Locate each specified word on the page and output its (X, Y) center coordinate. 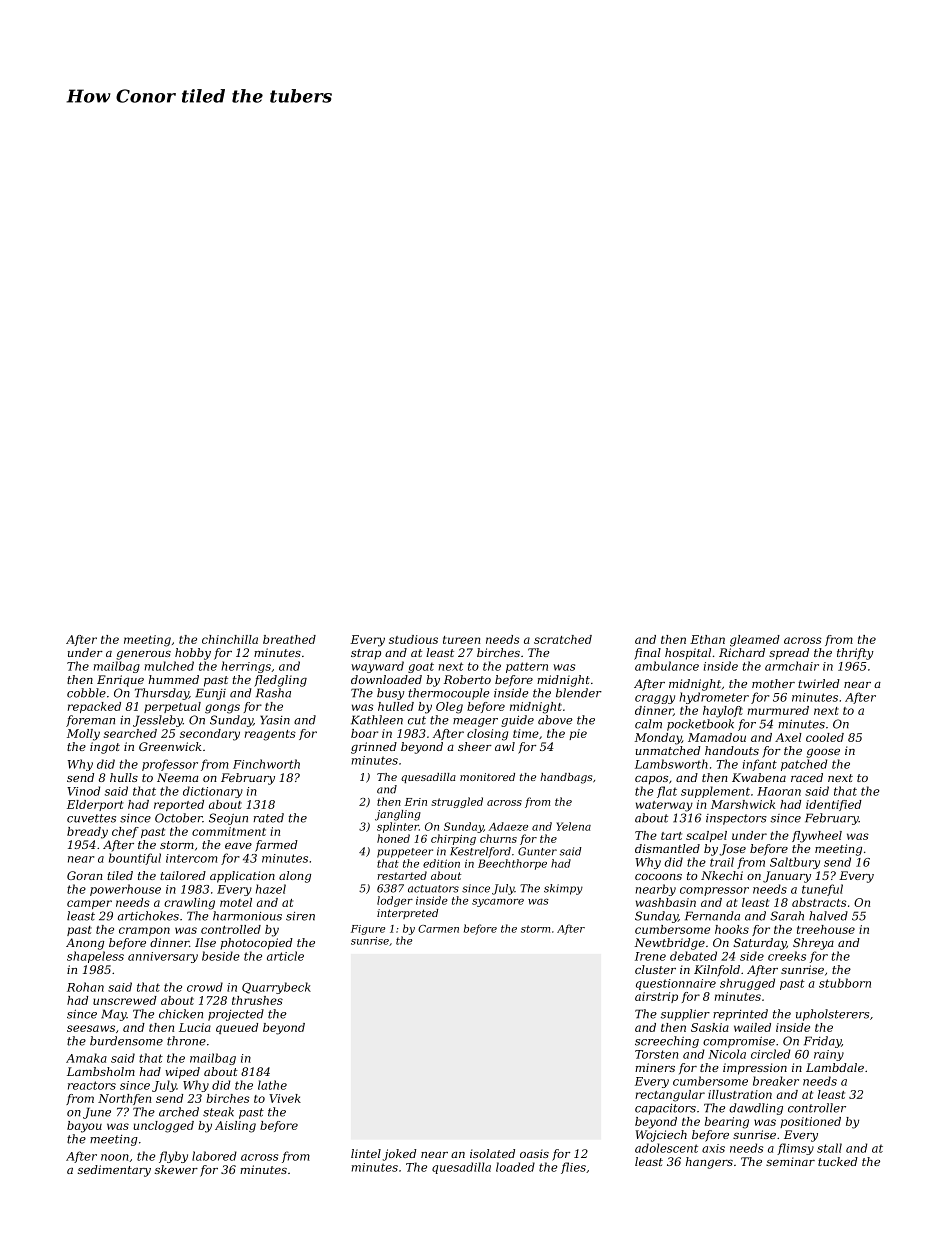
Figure (368, 930)
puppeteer (405, 853)
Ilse (205, 942)
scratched (563, 639)
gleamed (755, 641)
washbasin (666, 902)
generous (143, 655)
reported (179, 805)
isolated (492, 1153)
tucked (838, 1161)
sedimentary (114, 1171)
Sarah (787, 916)
